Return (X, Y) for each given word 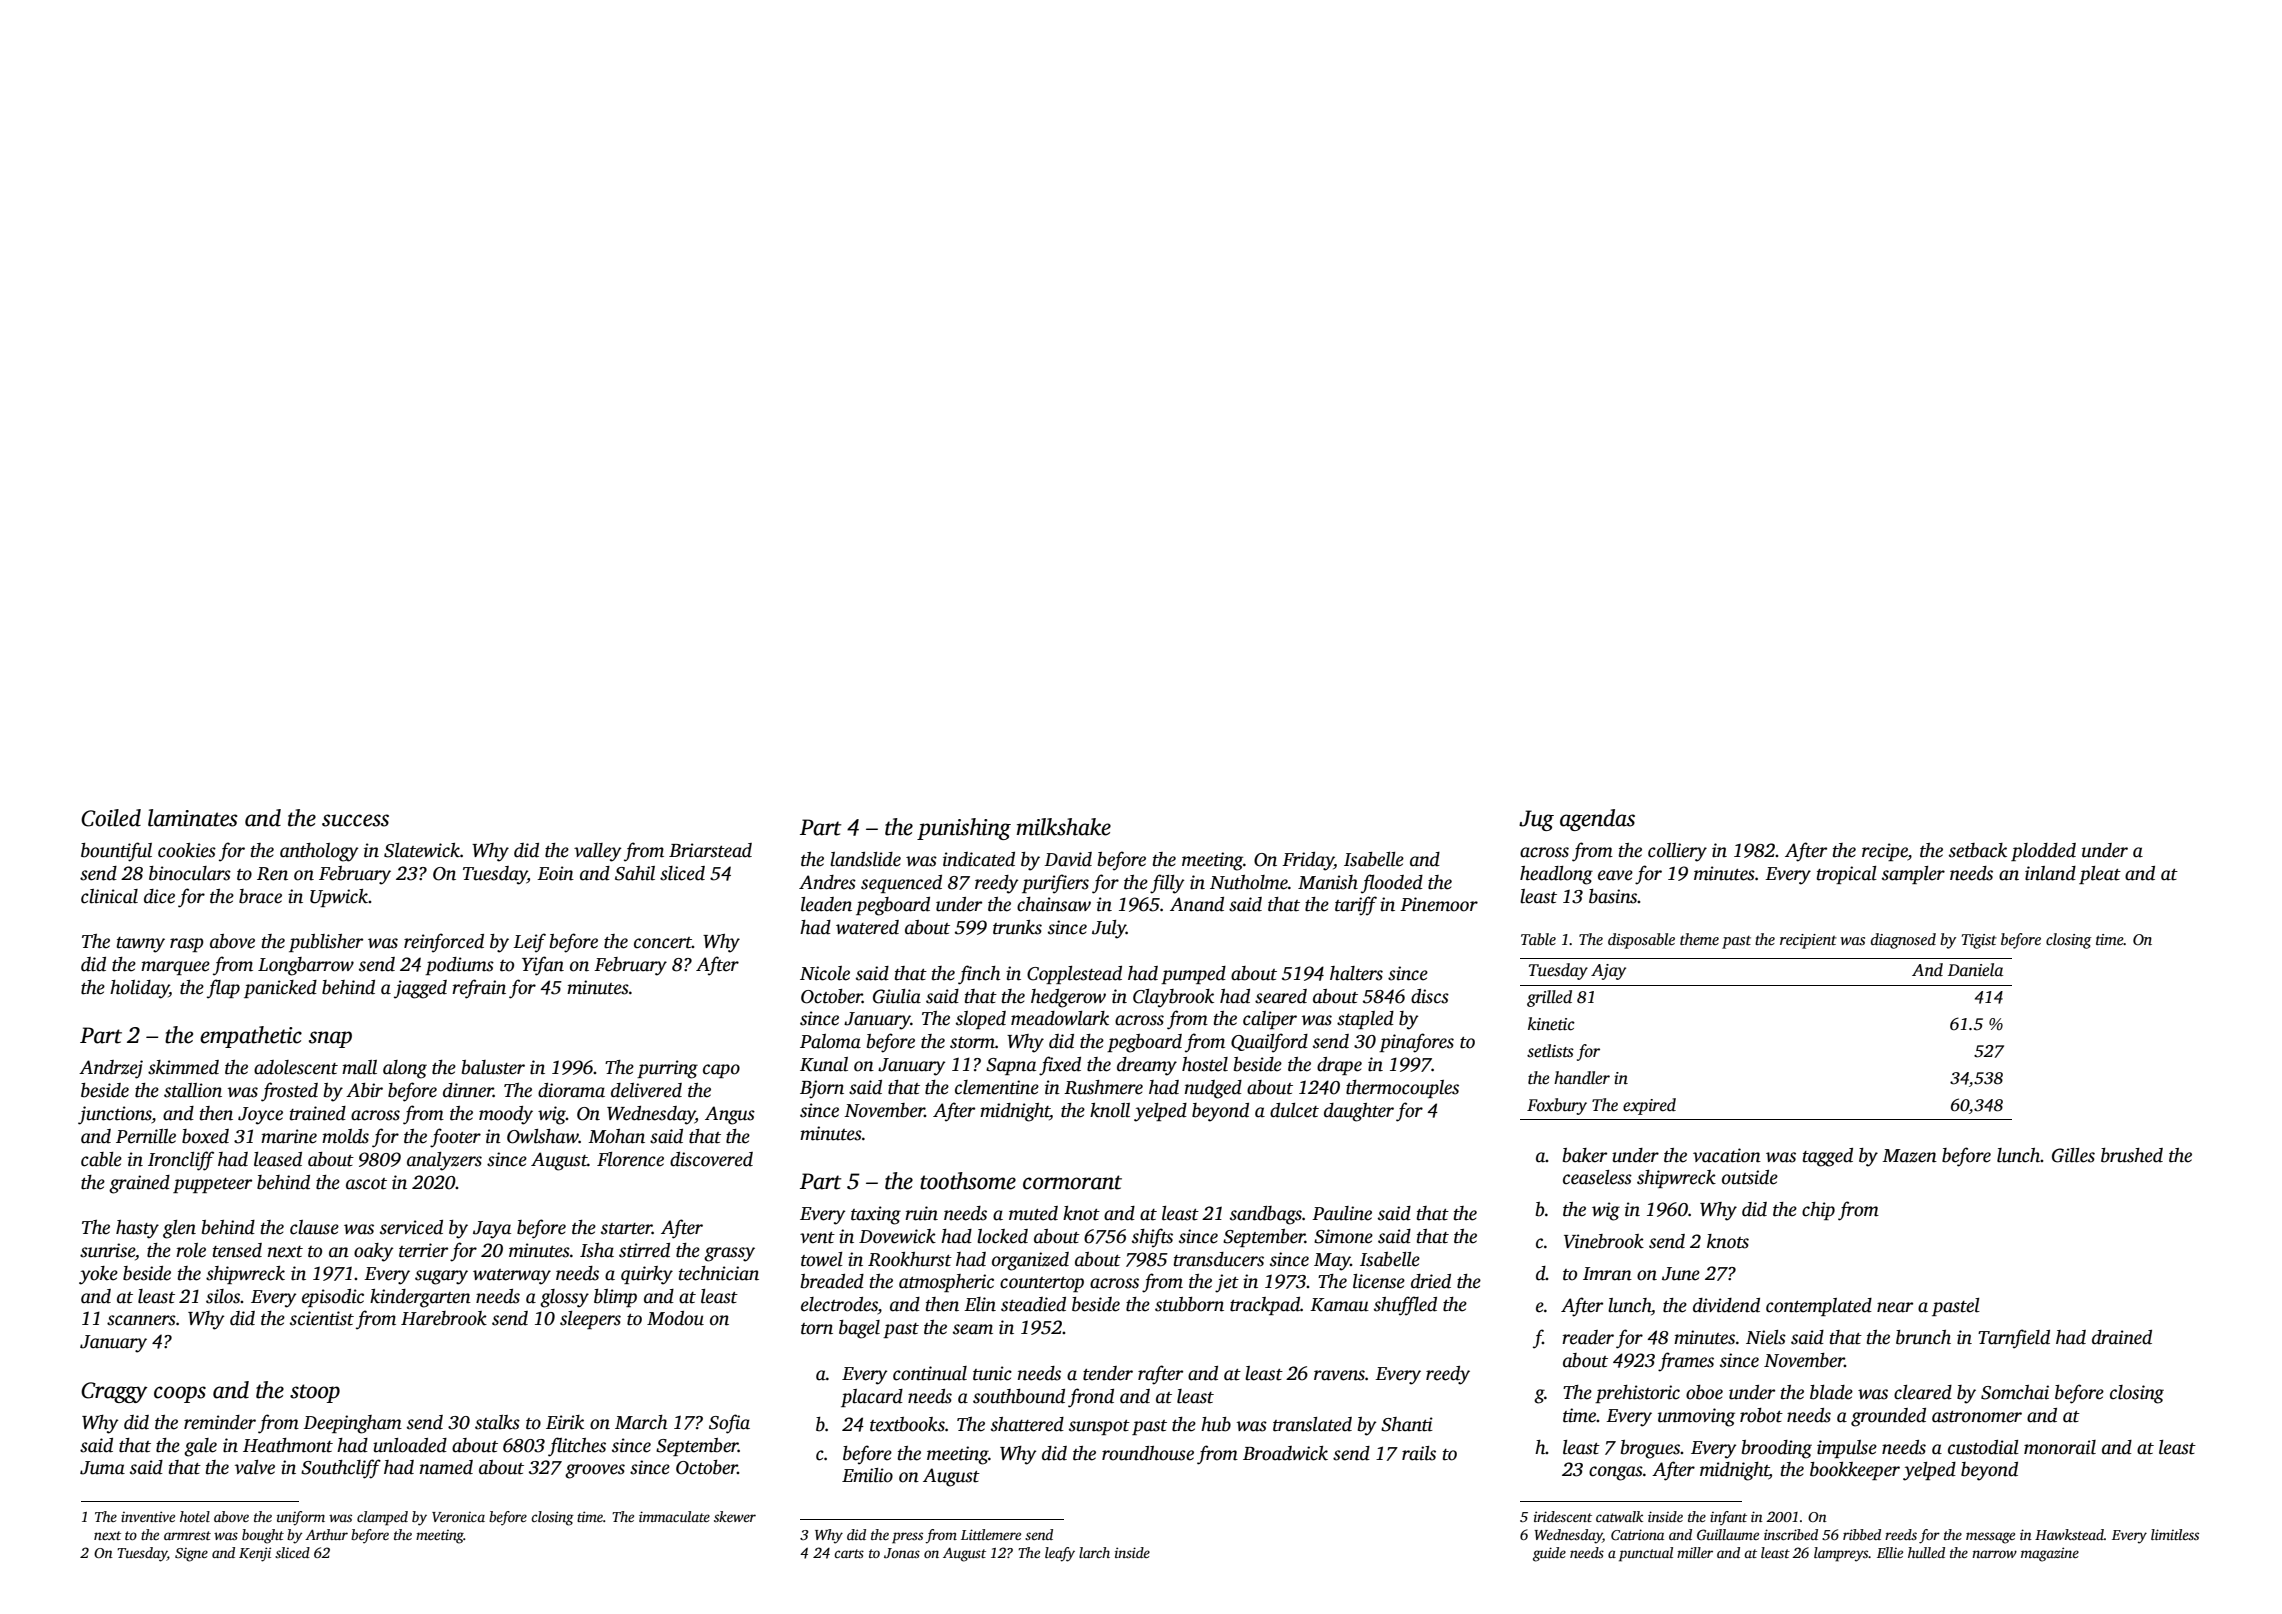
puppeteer (212, 1185)
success (355, 820)
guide (1549, 1554)
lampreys (1841, 1554)
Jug (1536, 820)
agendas (1597, 820)
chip (1818, 1211)
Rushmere (1103, 1087)
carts (849, 1553)
